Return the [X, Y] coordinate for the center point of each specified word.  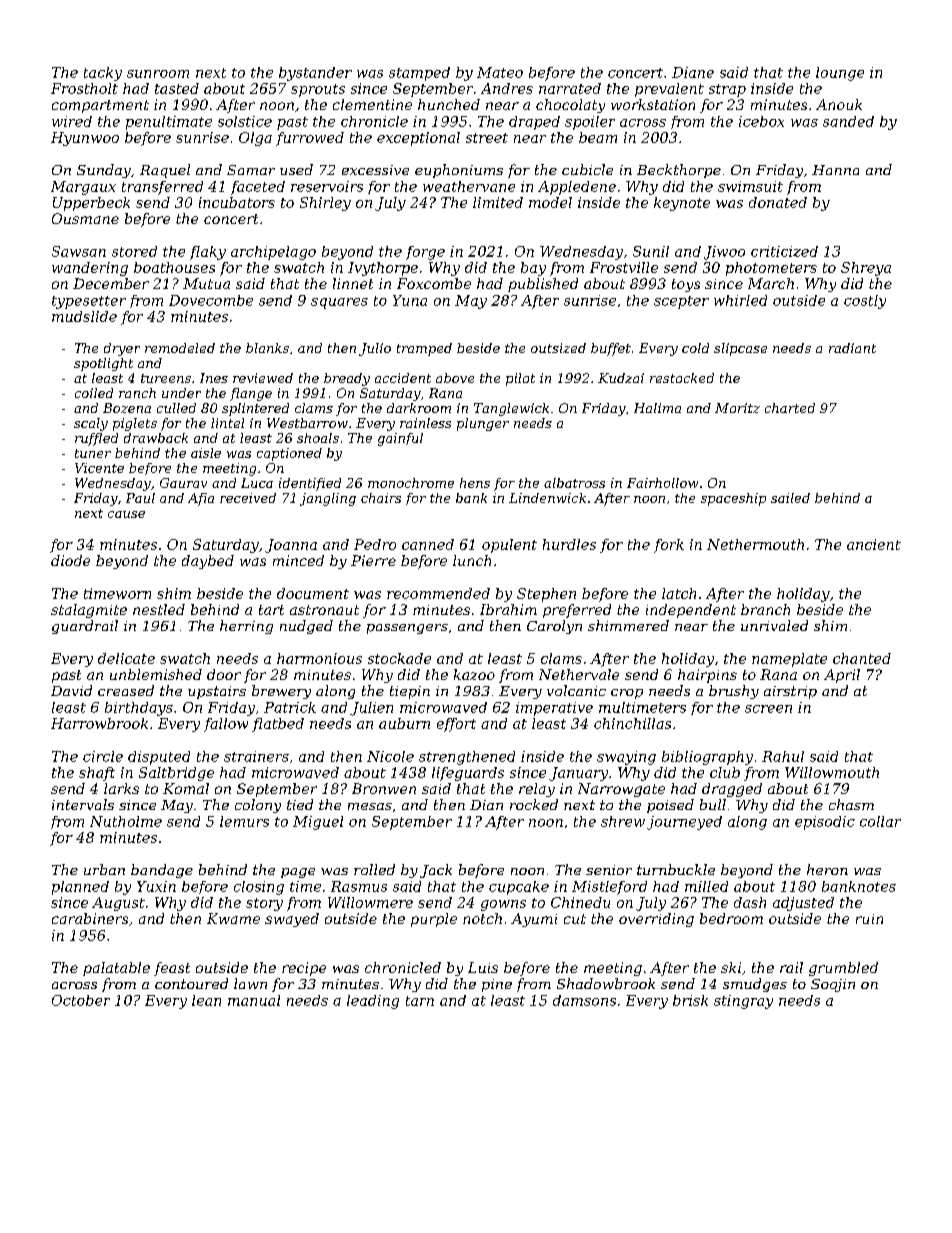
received [248, 498]
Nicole [390, 756]
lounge [840, 74]
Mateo [500, 72]
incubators [237, 202]
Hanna [835, 170]
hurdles [569, 544]
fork [669, 546]
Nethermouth [755, 544]
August [118, 904]
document [313, 593]
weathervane [469, 186]
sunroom [158, 74]
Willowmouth [832, 772]
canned [428, 544]
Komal [186, 788]
